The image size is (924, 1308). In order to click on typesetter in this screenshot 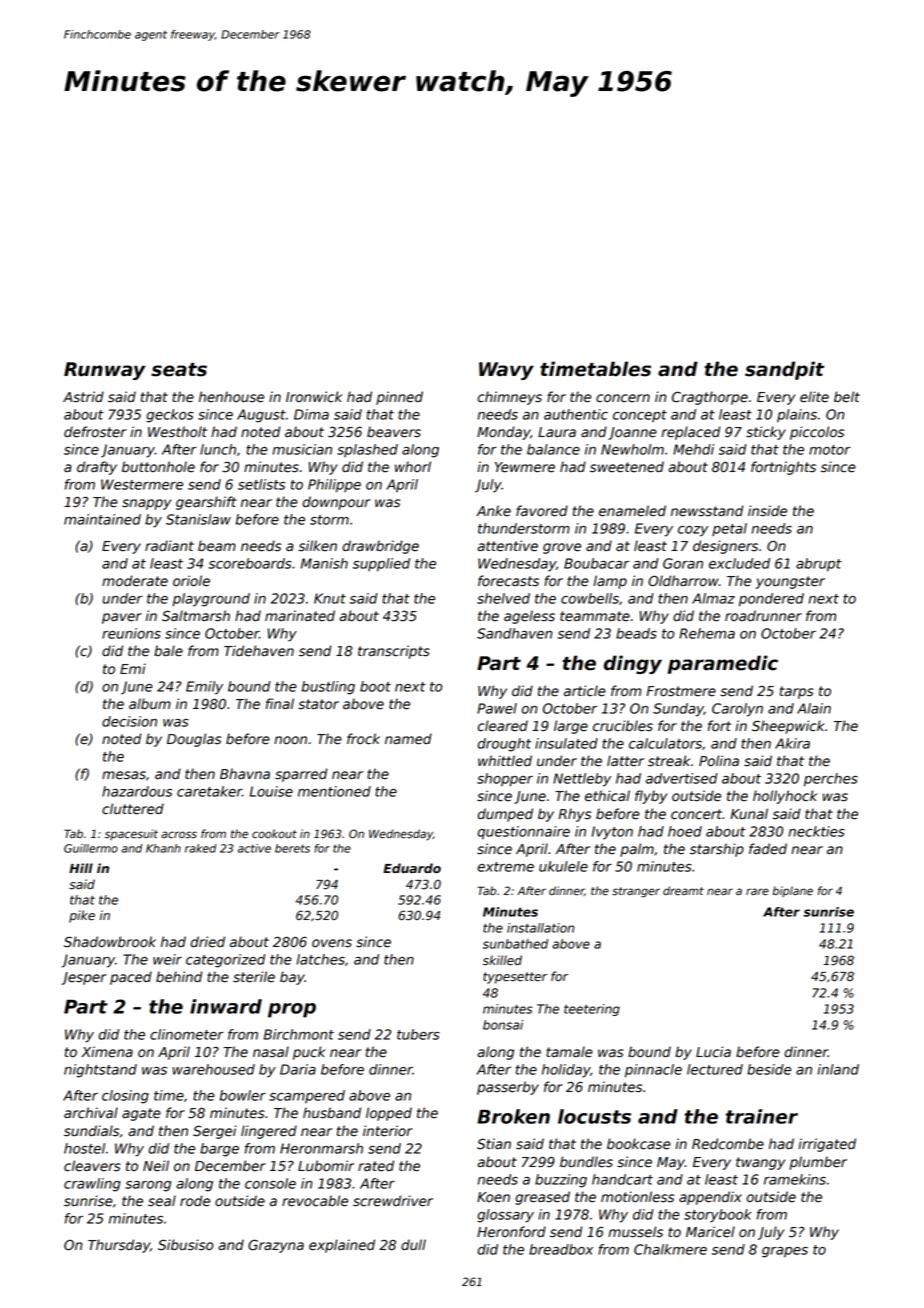, I will do `click(515, 978)`.
